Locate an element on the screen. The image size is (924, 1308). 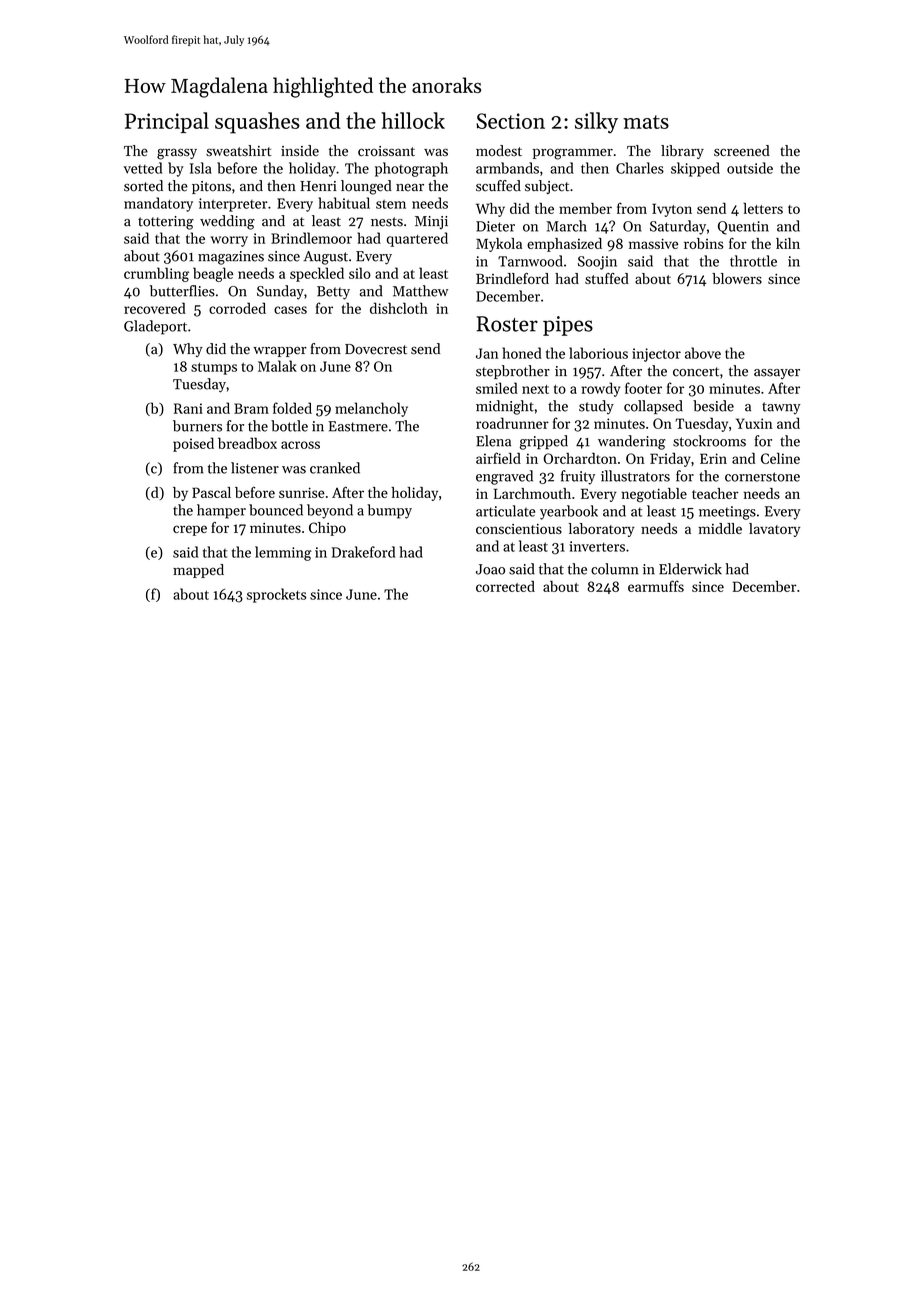
Gladeport is located at coordinates (155, 327).
